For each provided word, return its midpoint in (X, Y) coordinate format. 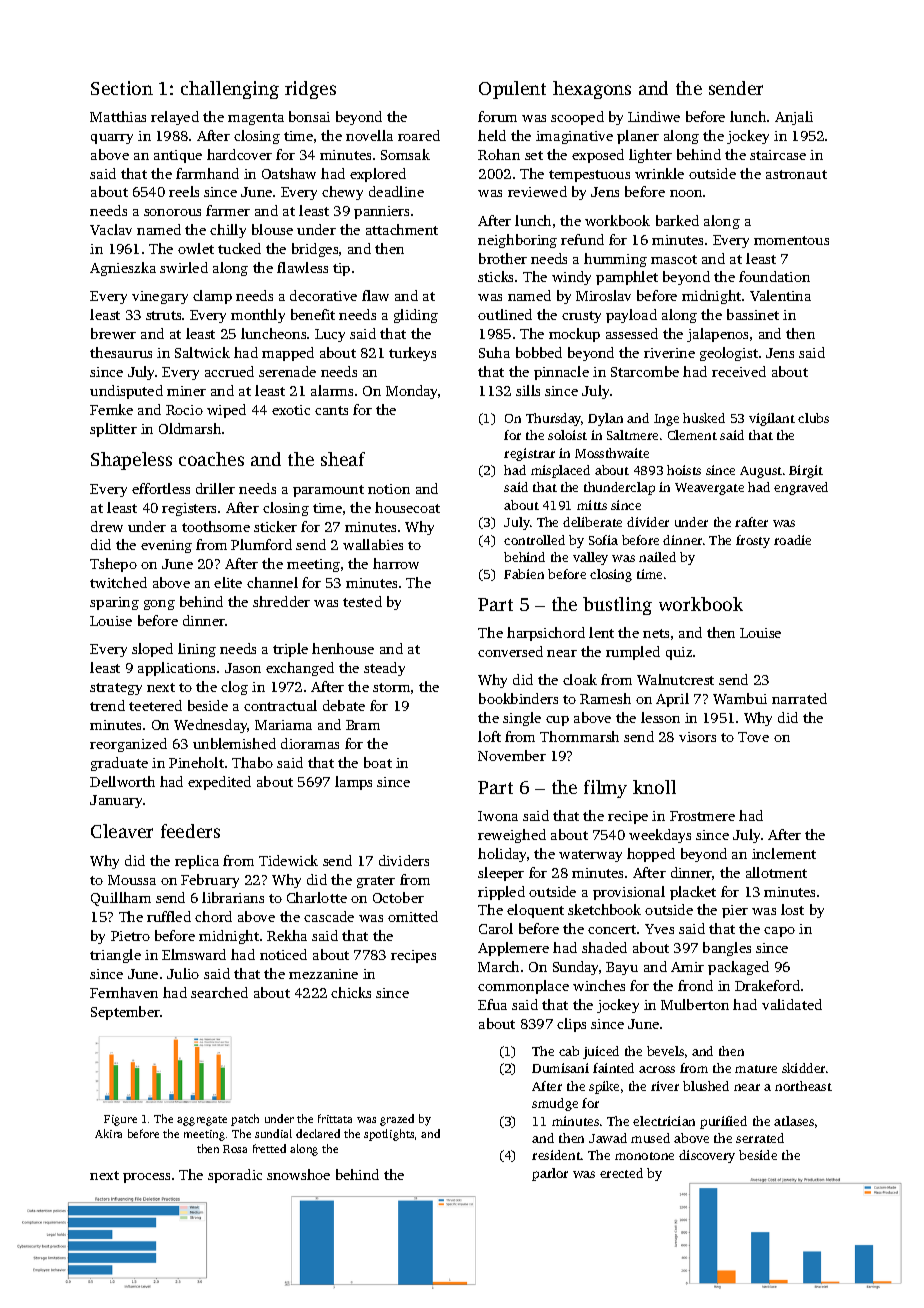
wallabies (373, 544)
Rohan (499, 154)
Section (122, 88)
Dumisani (560, 1068)
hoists (684, 470)
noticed (283, 954)
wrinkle (659, 173)
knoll (654, 787)
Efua (492, 1004)
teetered (155, 705)
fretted (269, 1148)
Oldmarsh (190, 428)
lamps (353, 783)
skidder (803, 1068)
